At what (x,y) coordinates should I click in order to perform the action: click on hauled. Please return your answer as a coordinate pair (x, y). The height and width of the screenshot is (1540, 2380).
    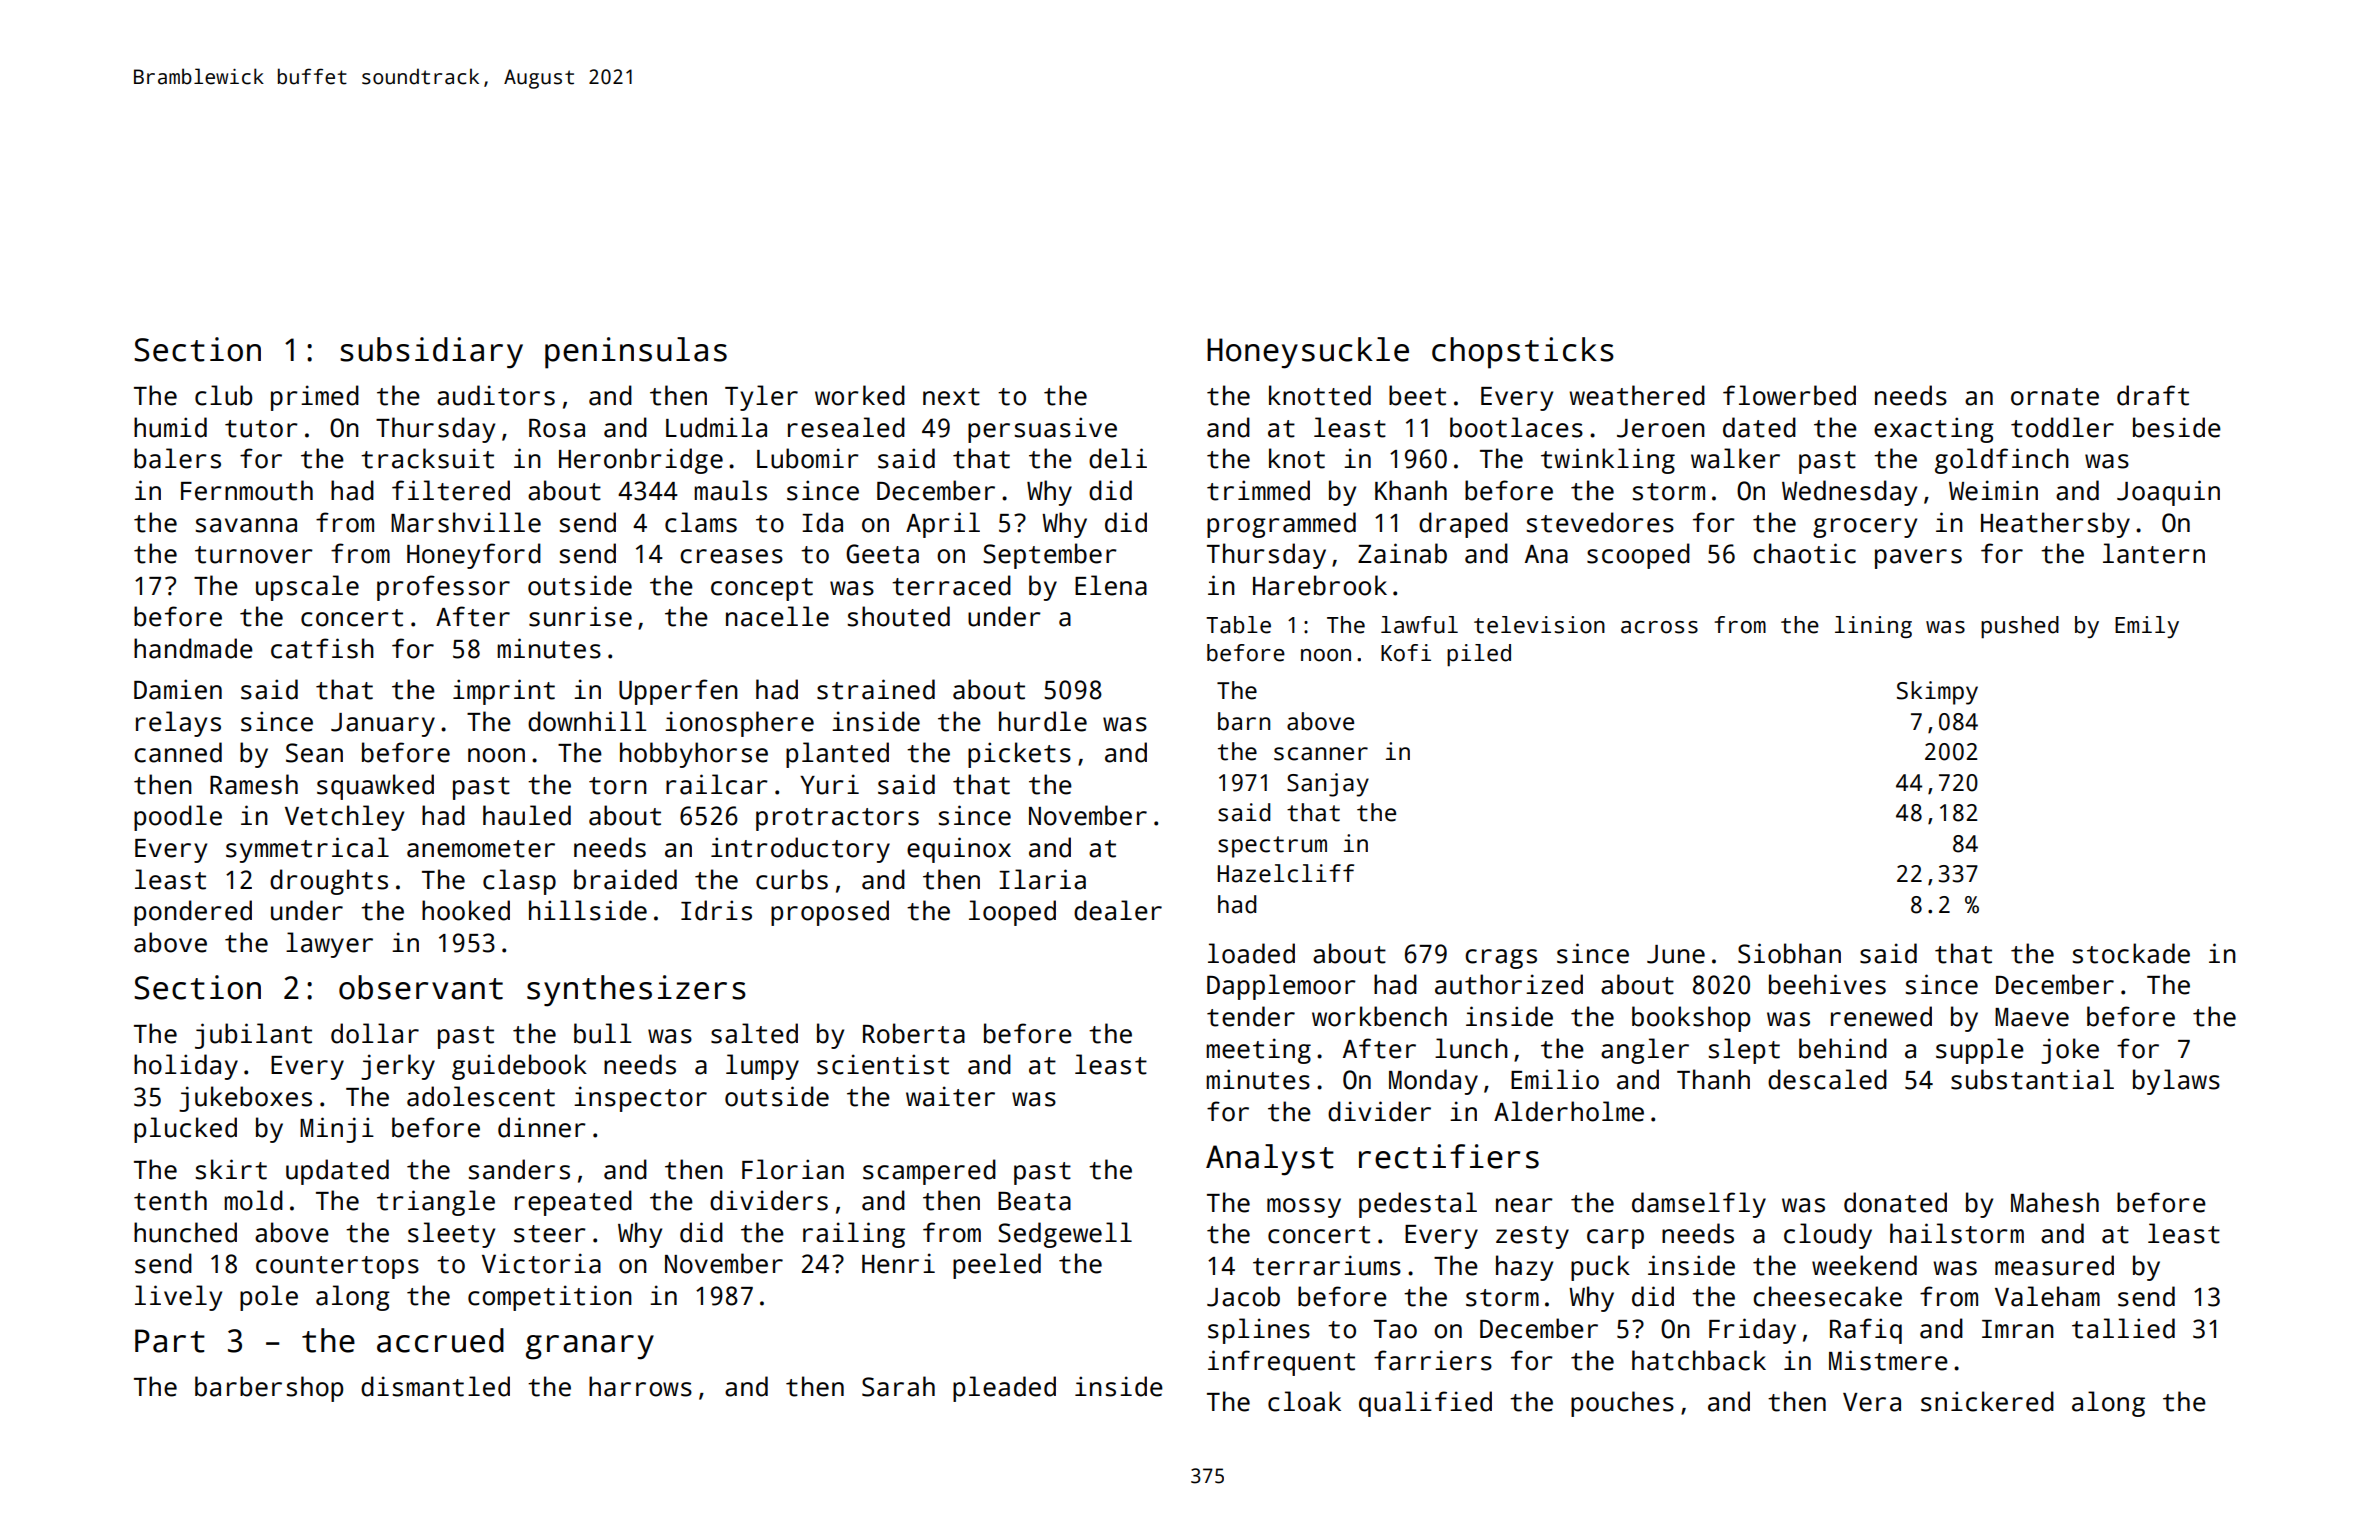
    Looking at the image, I should click on (527, 815).
